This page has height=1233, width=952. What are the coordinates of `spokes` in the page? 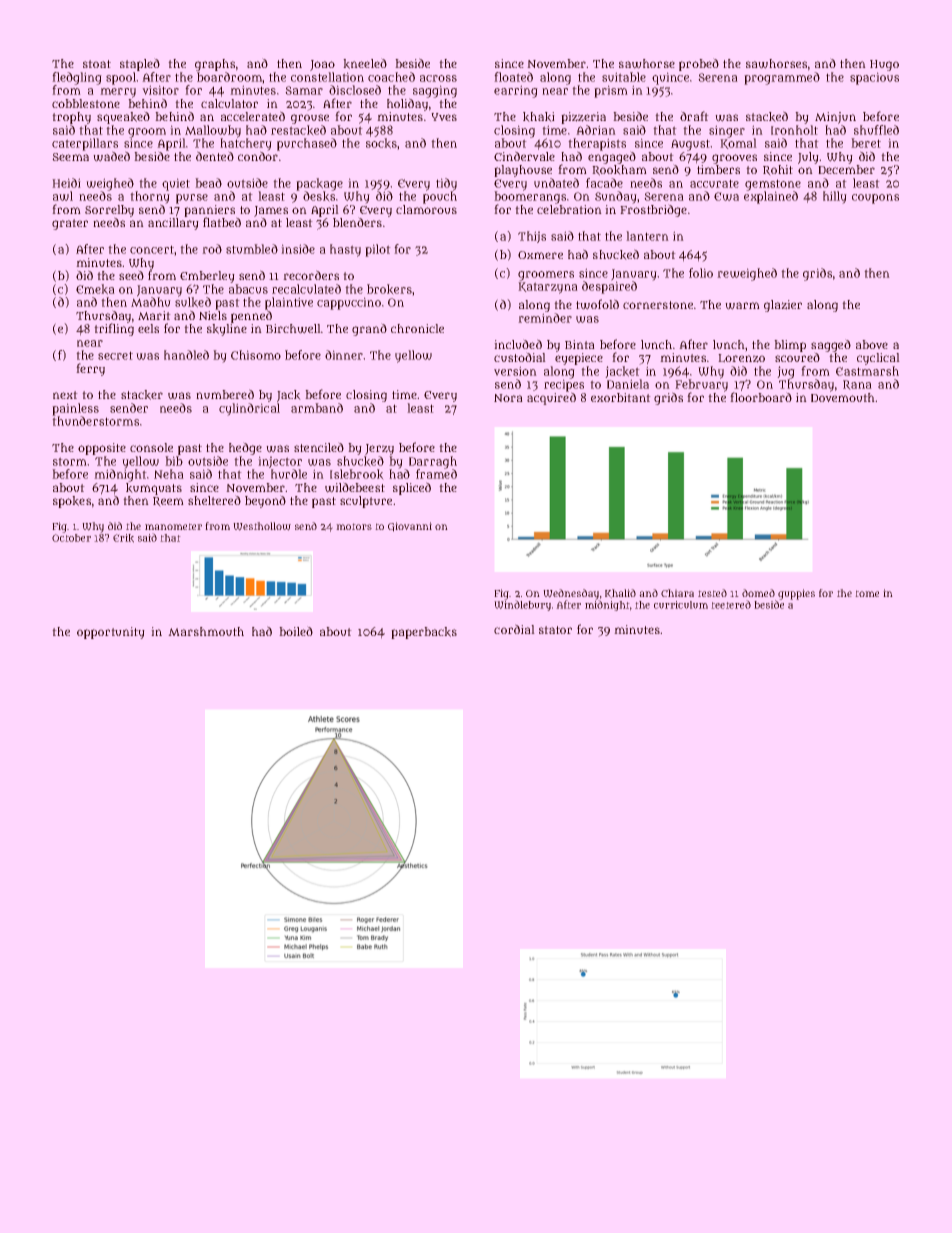 It's located at (72, 502).
